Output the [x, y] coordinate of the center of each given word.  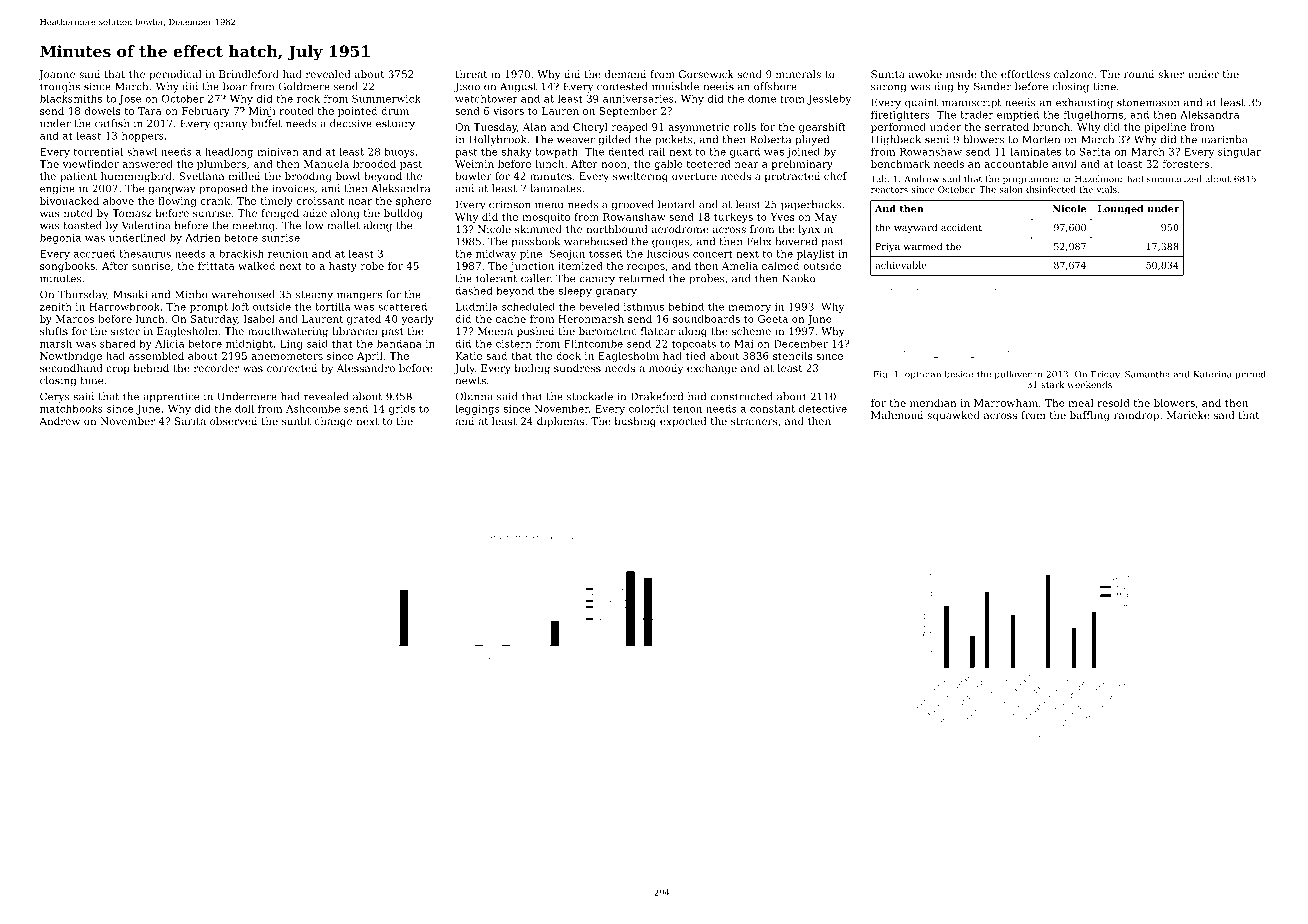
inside [961, 74]
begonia [60, 239]
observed [233, 421]
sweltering [640, 177]
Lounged [1120, 210]
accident [961, 227]
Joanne [56, 75]
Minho [191, 294]
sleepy [575, 291]
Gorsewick [706, 74]
